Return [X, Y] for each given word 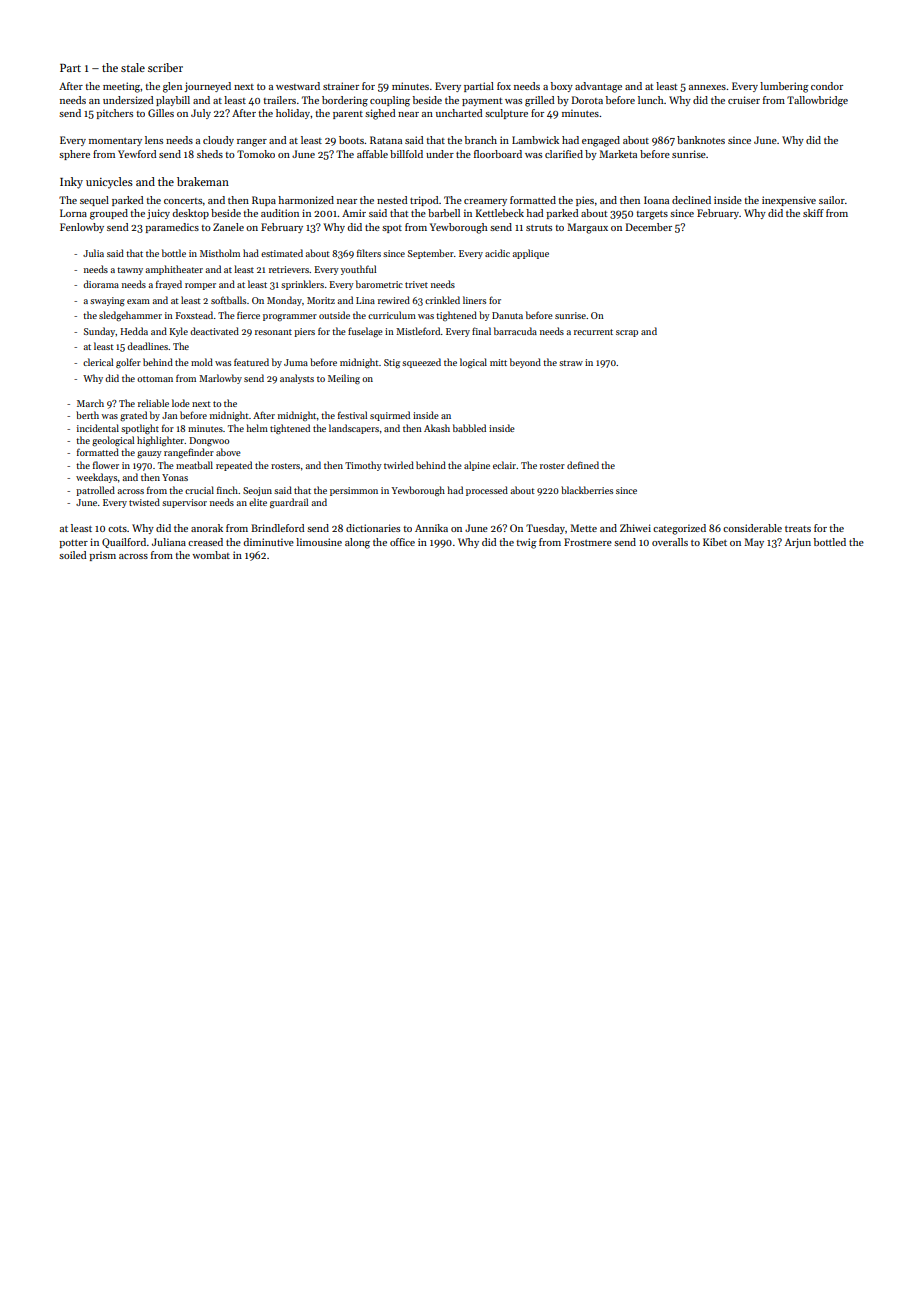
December [649, 227]
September [431, 254]
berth [87, 415]
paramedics [172, 228]
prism [102, 556]
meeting [122, 87]
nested [392, 200]
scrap [627, 333]
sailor [832, 200]
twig [526, 543]
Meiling [344, 379]
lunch [651, 100]
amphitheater [174, 270]
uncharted [459, 113]
